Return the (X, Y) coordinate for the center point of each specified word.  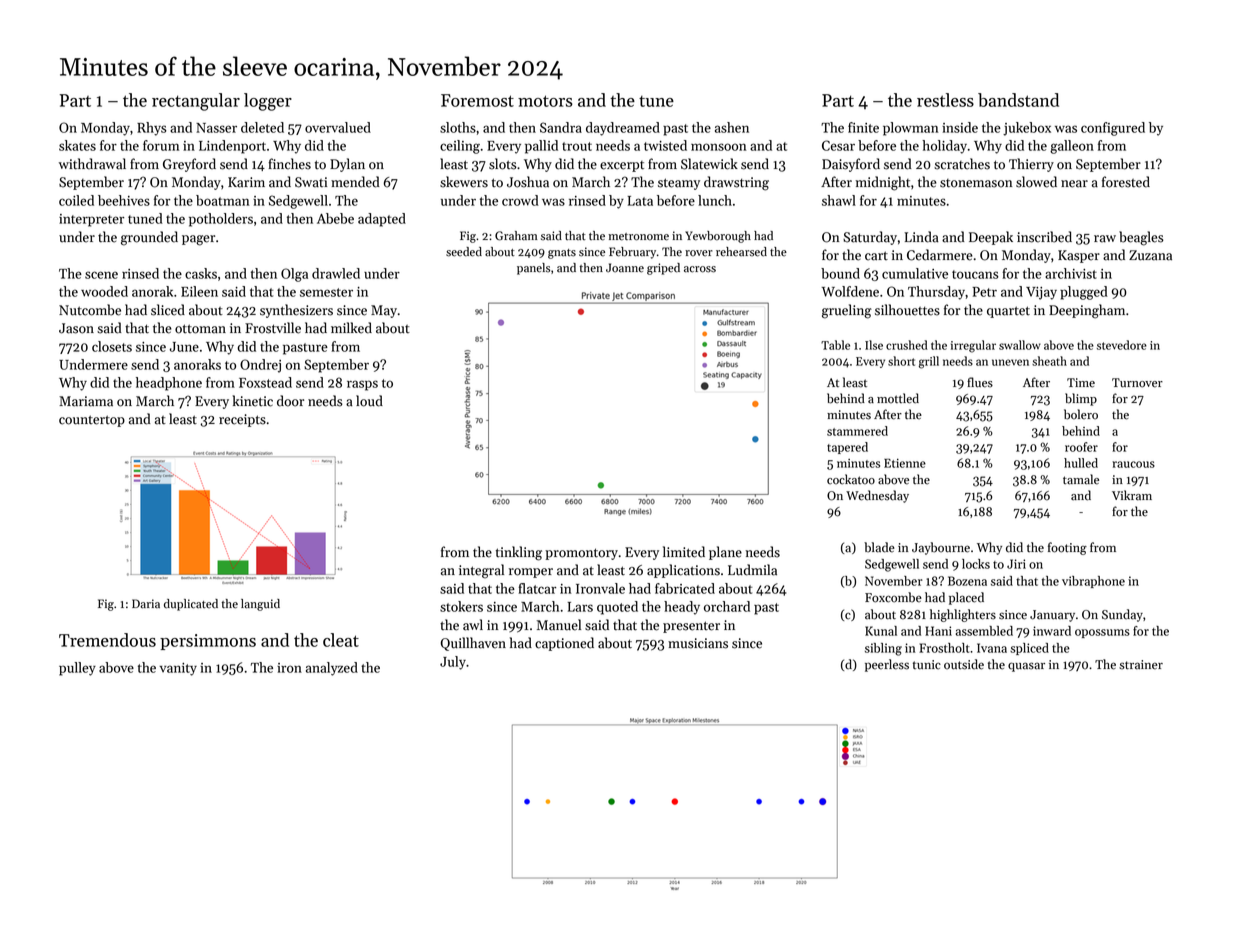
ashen (732, 127)
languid (260, 605)
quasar (1026, 667)
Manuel (559, 625)
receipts (242, 420)
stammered (857, 431)
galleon (1072, 147)
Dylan (347, 165)
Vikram (1132, 495)
